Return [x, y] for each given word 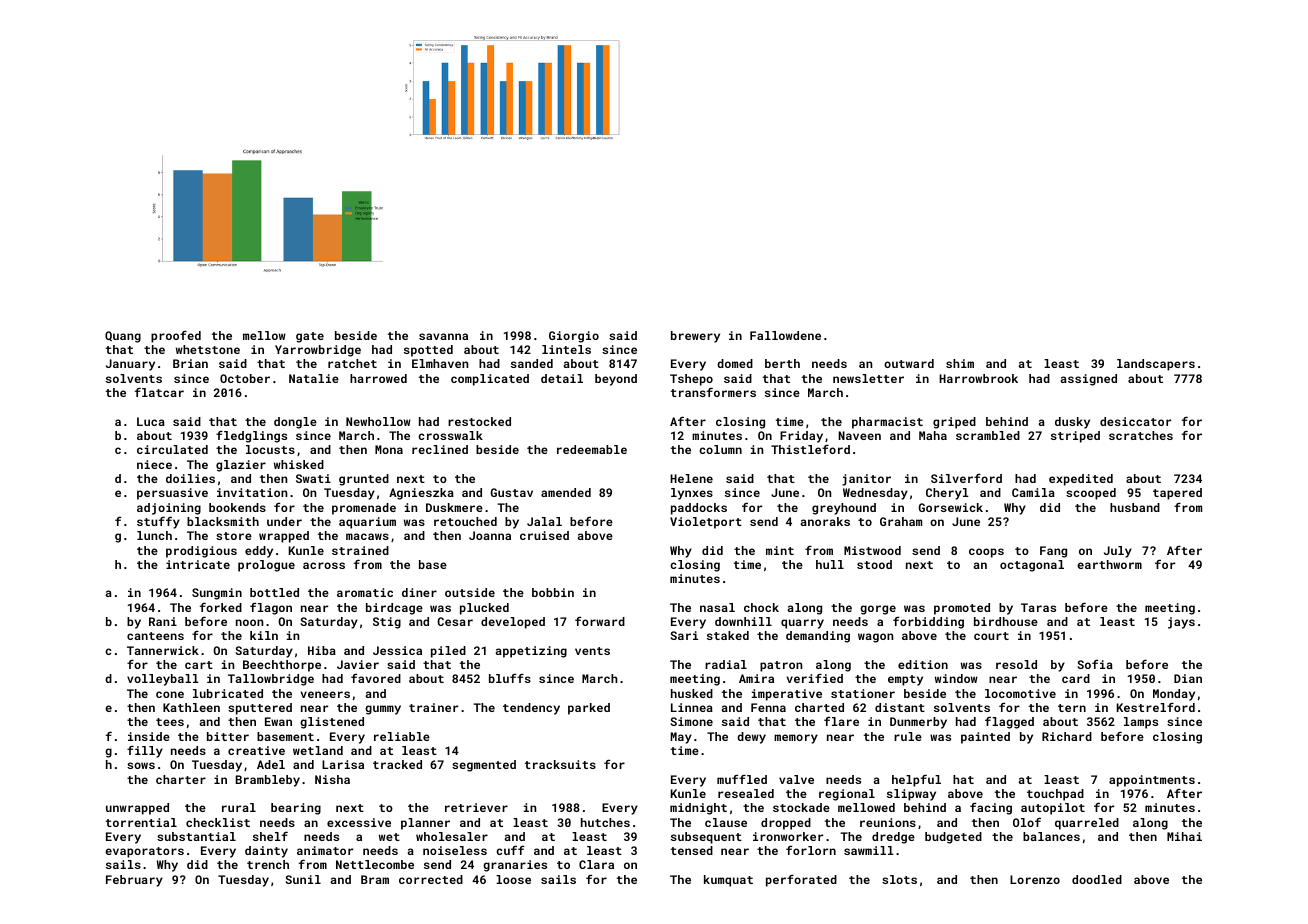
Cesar [455, 621]
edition [923, 664]
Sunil [303, 879]
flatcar [159, 392]
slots [899, 879]
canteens [155, 636]
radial [726, 664]
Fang [1053, 552]
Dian [1188, 678]
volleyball [163, 680]
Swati [313, 478]
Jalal [544, 521]
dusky [1072, 423]
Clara [596, 864]
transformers [713, 392]
